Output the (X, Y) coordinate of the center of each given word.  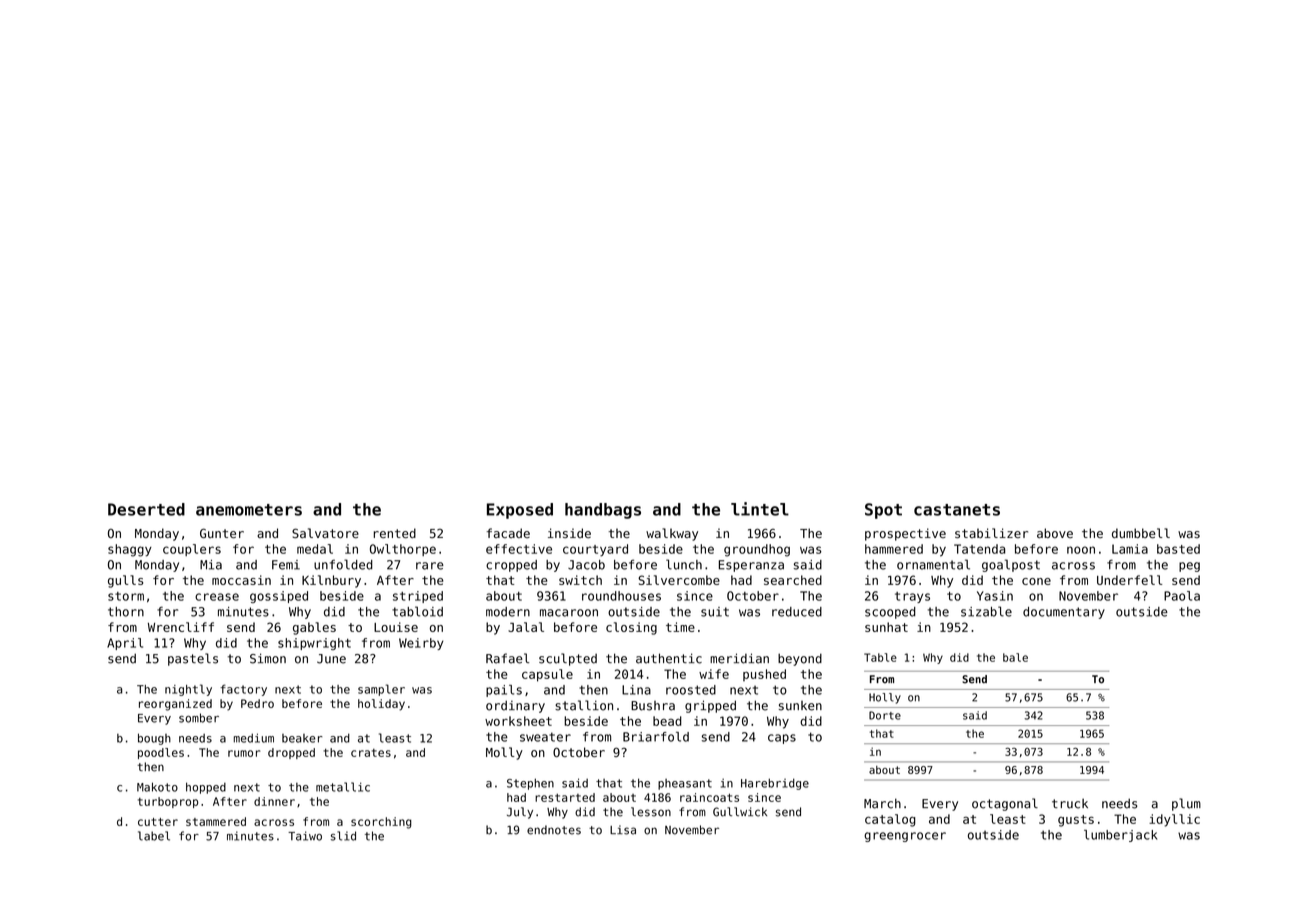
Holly (885, 698)
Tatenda (979, 549)
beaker (302, 738)
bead (667, 721)
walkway (672, 534)
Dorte (885, 715)
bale (1015, 657)
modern (508, 612)
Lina (636, 690)
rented (395, 533)
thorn (126, 612)
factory (243, 690)
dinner (274, 801)
